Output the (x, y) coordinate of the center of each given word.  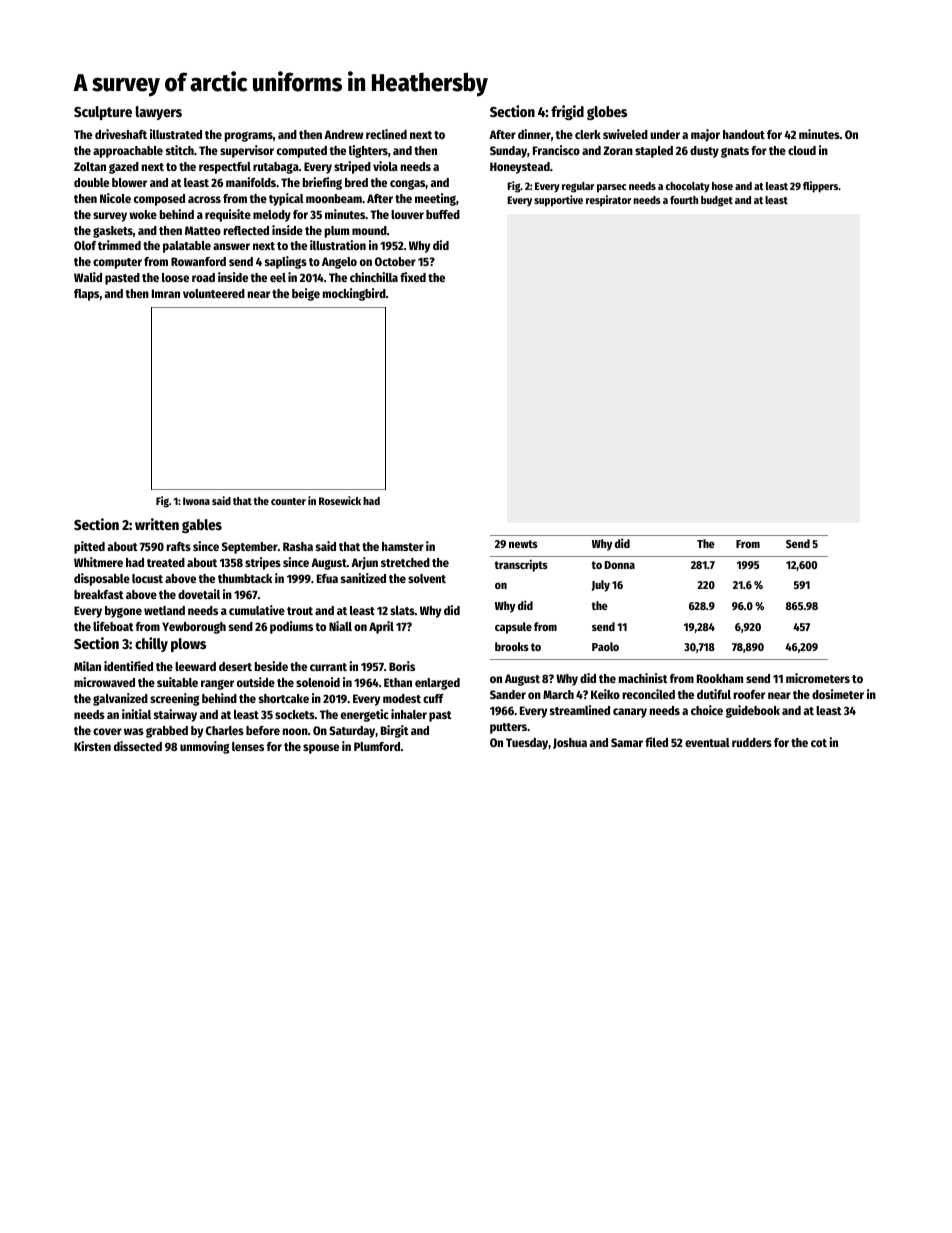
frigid (567, 112)
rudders (752, 742)
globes (607, 113)
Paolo (605, 646)
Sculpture (103, 113)
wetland (164, 610)
